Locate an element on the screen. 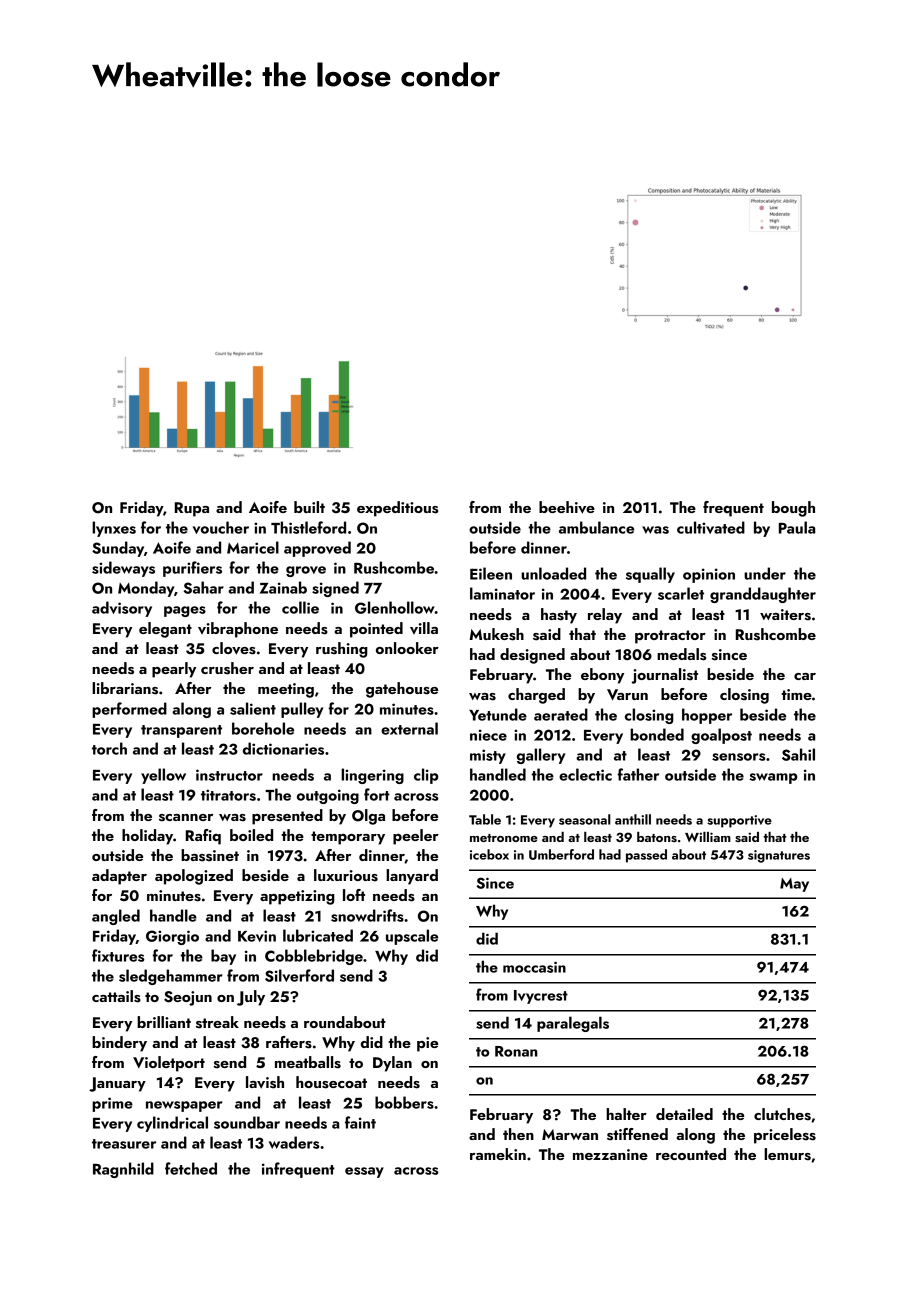 Image resolution: width=908 pixels, height=1316 pixels. moccasin is located at coordinates (534, 967).
